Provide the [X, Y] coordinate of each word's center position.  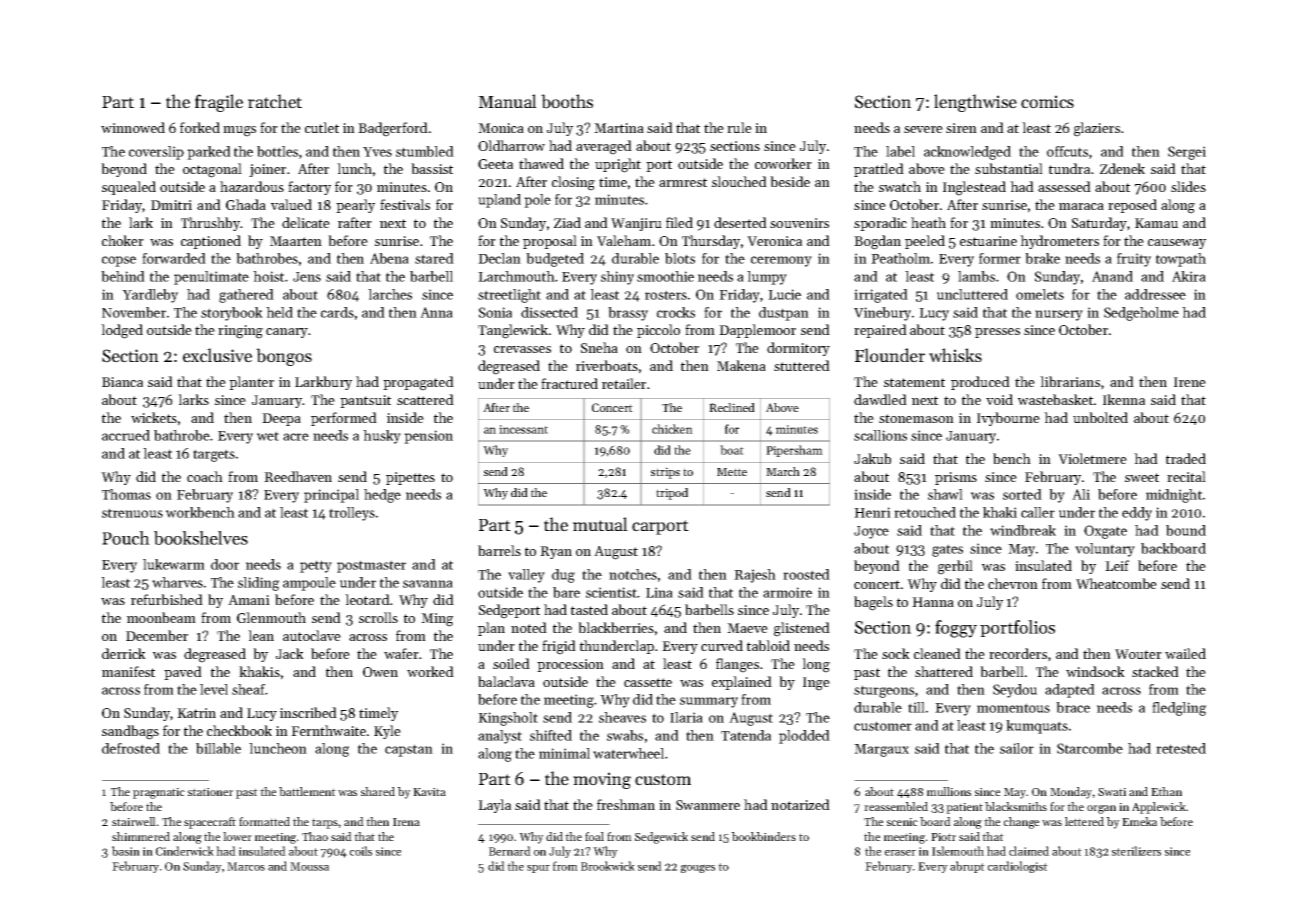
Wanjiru [636, 224]
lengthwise [975, 103]
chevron [1013, 583]
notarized [800, 804]
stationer [210, 792]
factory [309, 188]
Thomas [126, 494]
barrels [499, 550]
